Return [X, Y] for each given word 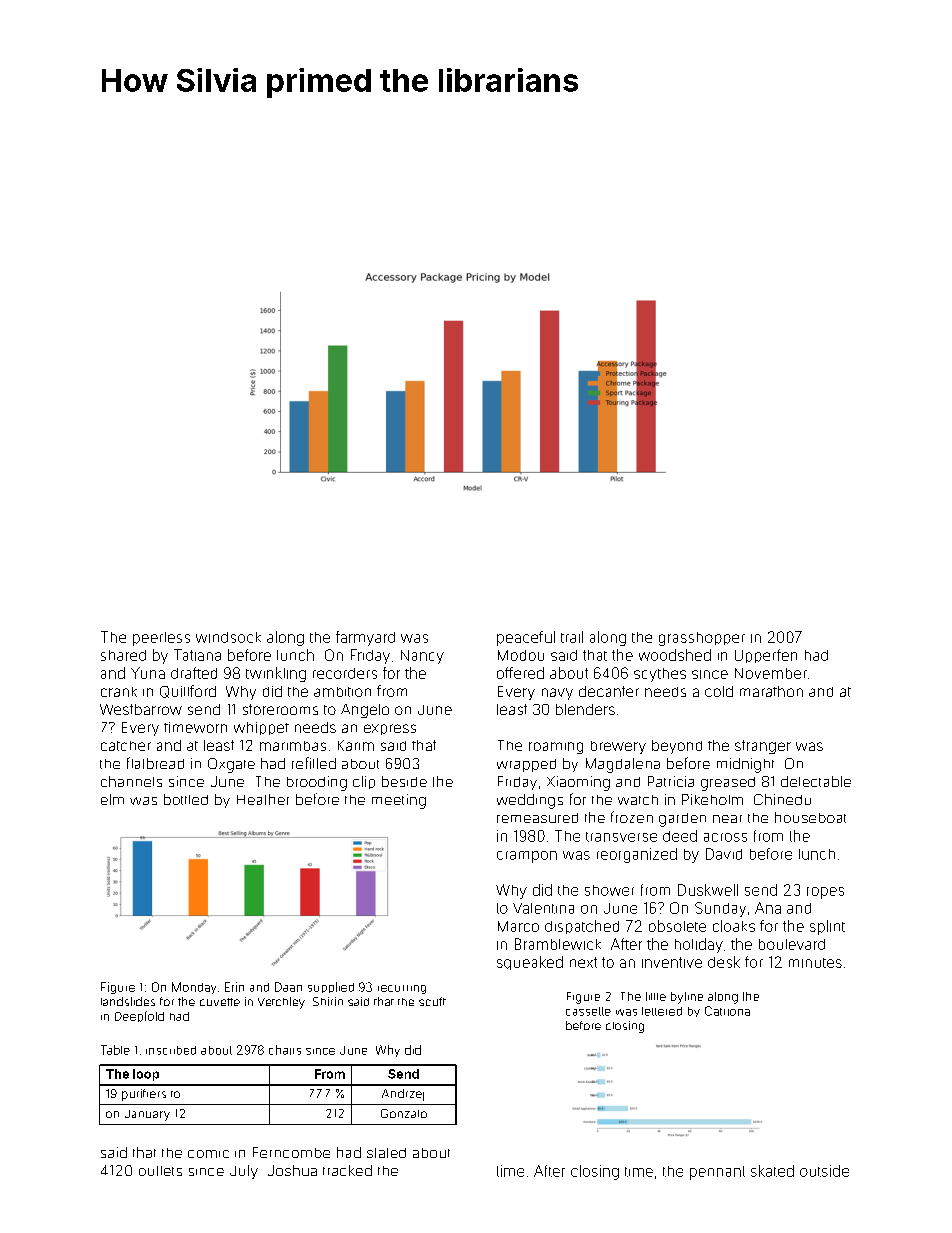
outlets [160, 1171]
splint [827, 927]
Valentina [543, 908]
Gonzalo [404, 1113]
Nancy [422, 657]
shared [123, 655]
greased [728, 784]
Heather [263, 799]
